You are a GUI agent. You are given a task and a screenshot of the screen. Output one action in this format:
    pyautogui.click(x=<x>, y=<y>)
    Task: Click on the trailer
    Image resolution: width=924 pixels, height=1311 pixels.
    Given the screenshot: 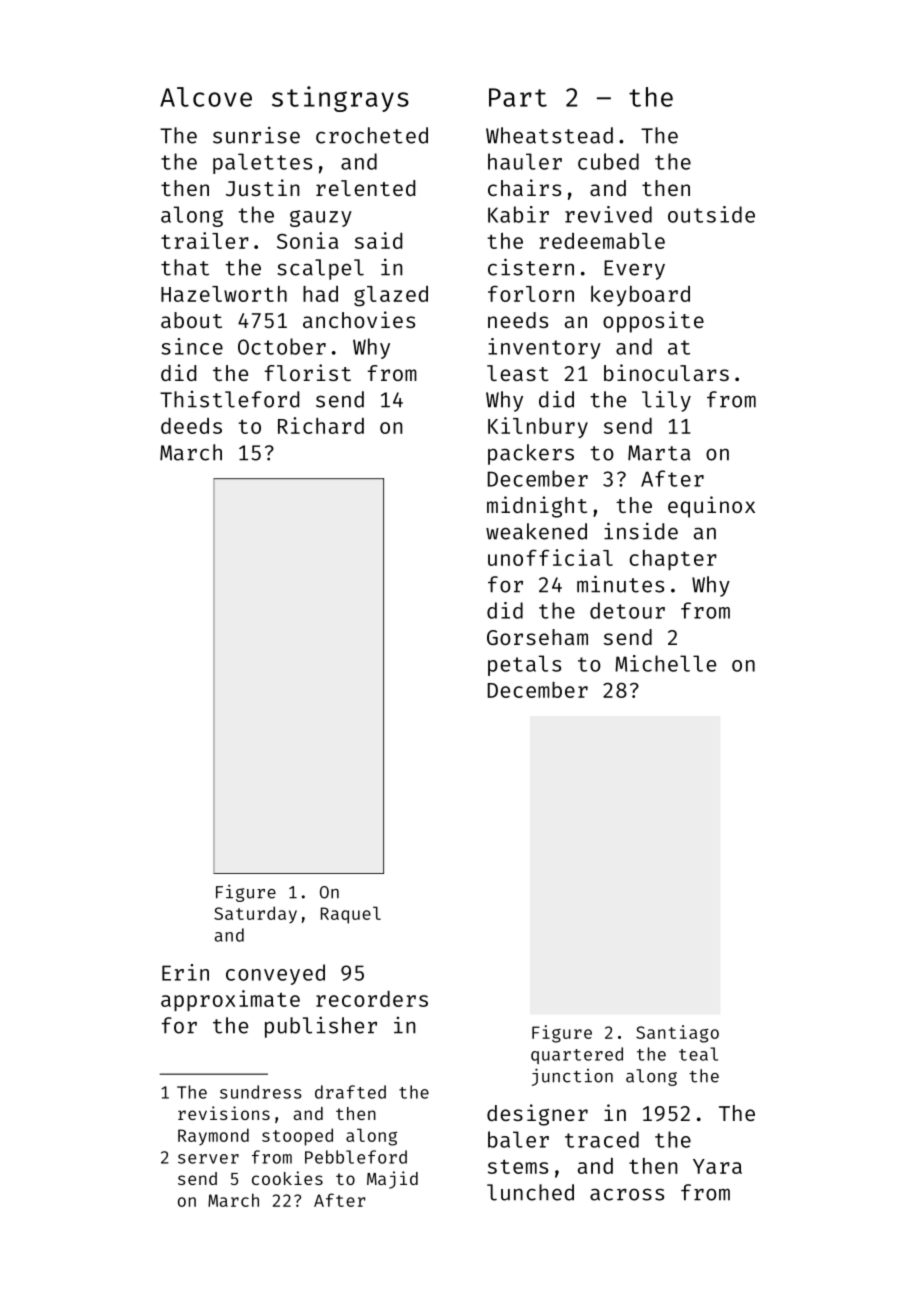 What is the action you would take?
    pyautogui.click(x=205, y=240)
